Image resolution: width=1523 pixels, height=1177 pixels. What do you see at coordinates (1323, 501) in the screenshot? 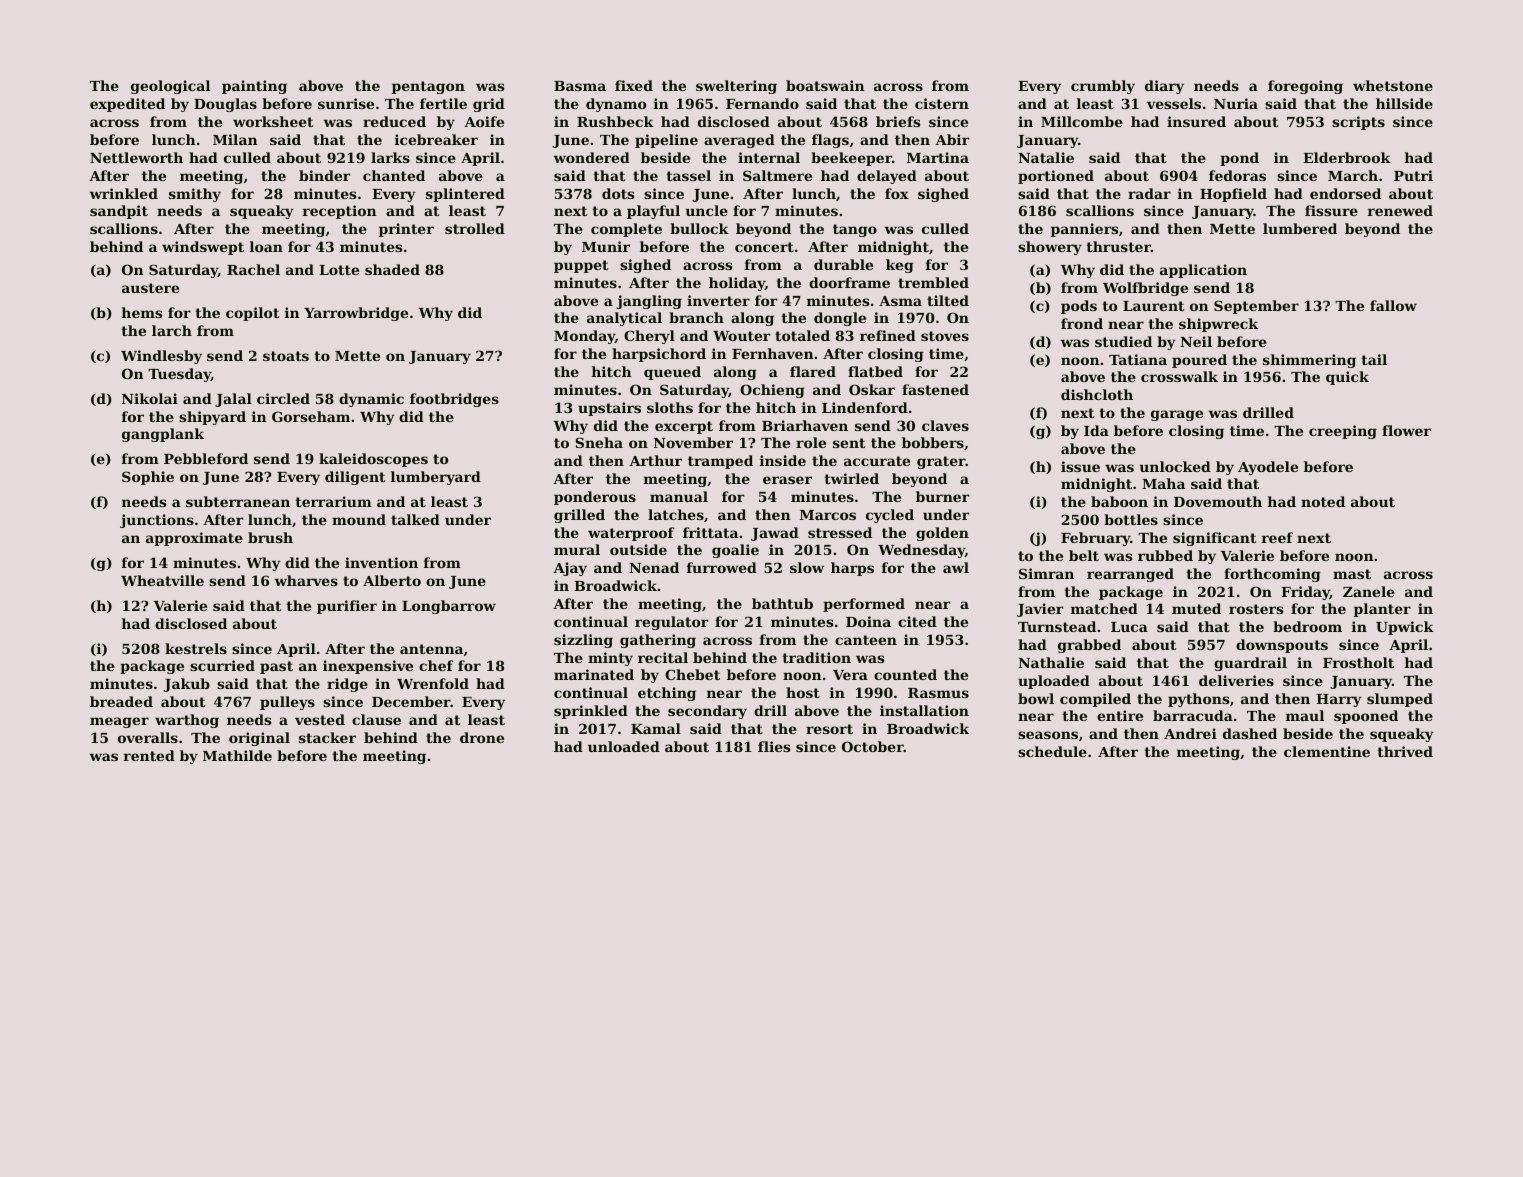
I see `noted` at bounding box center [1323, 501].
